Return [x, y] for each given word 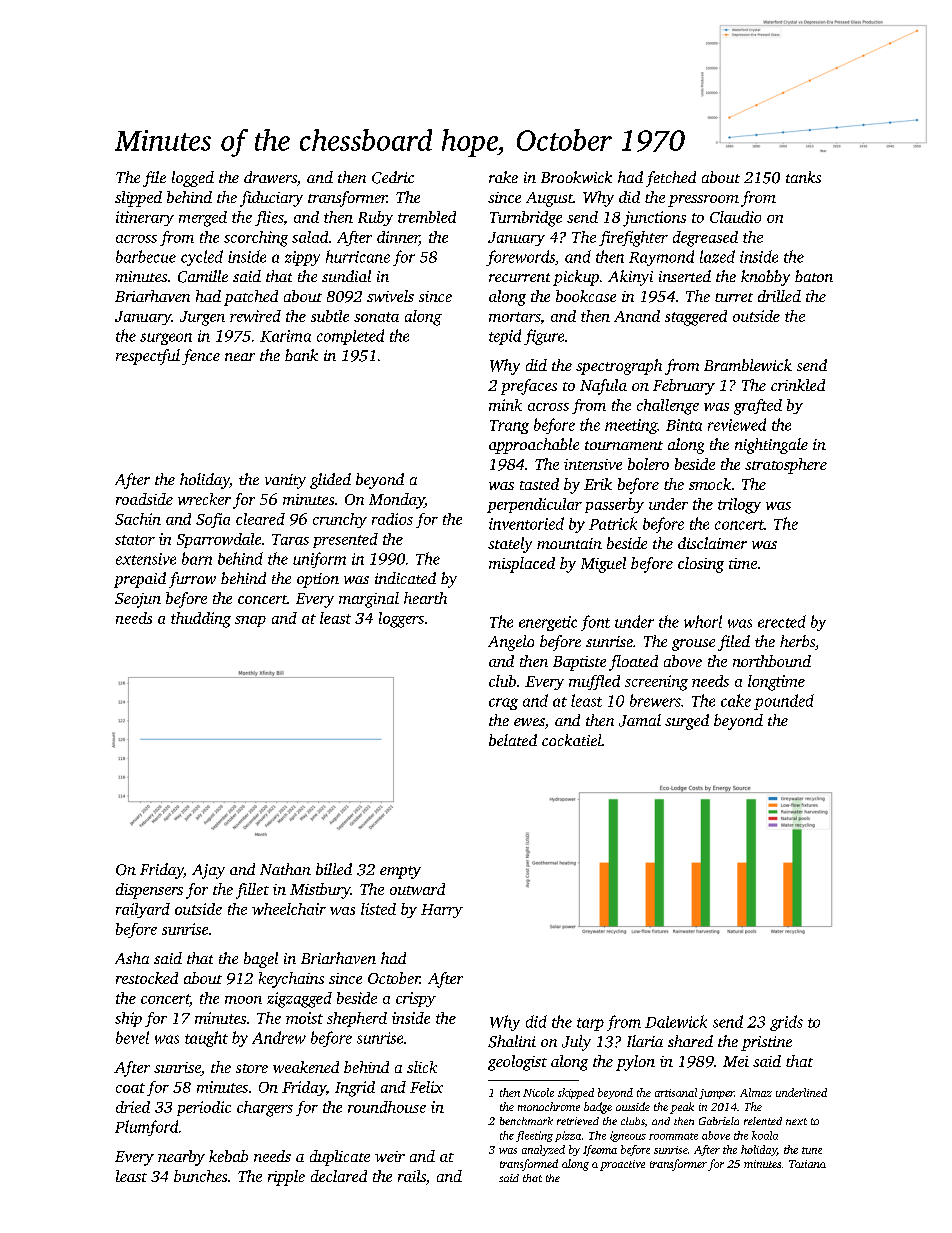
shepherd [357, 1019]
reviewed [737, 424]
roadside [144, 499]
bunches [200, 1176]
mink [505, 405]
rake [503, 177]
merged [203, 219]
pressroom [703, 201]
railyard [143, 910]
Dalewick [676, 1021]
